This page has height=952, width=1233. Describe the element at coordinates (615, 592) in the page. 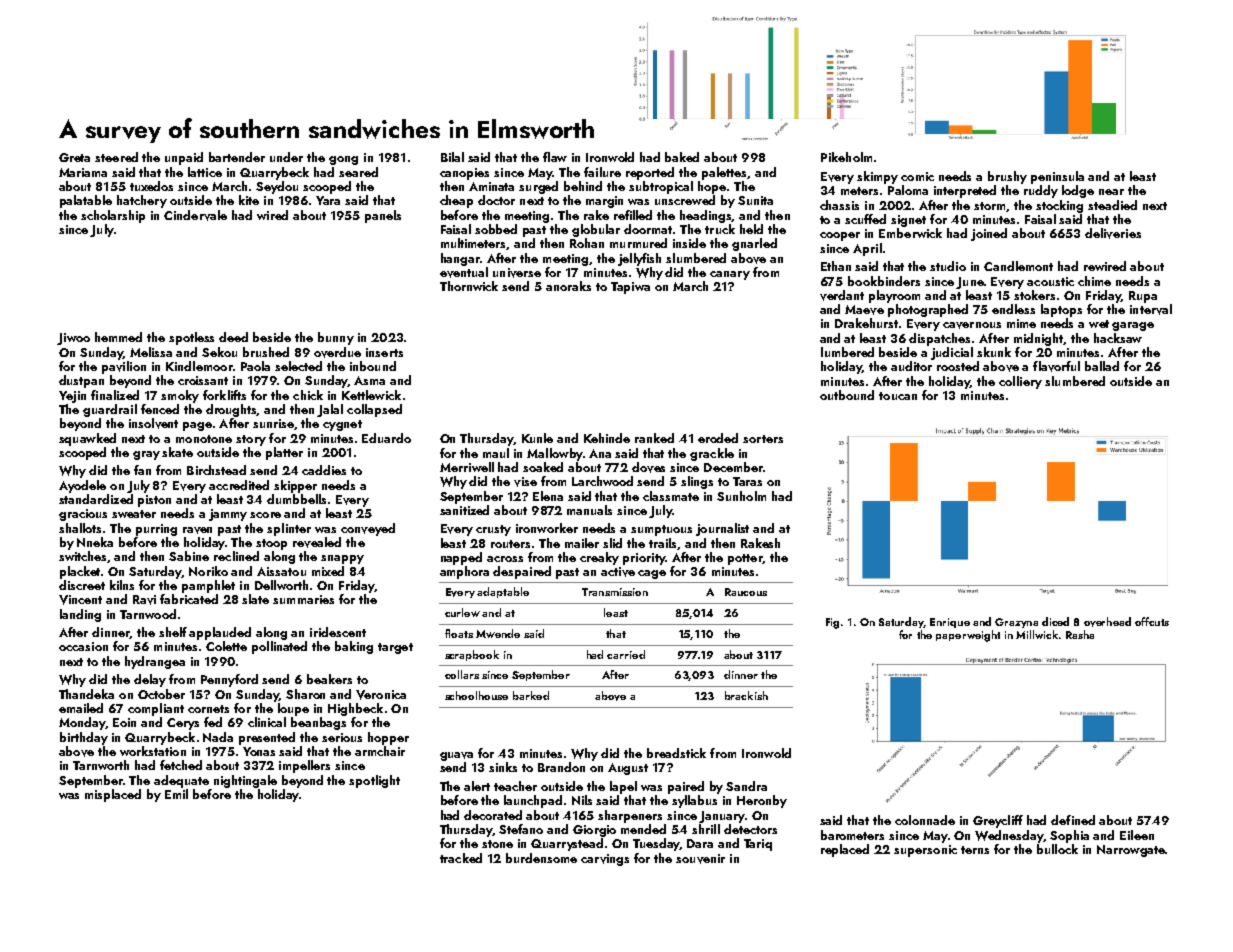

I see `Transmission` at that location.
